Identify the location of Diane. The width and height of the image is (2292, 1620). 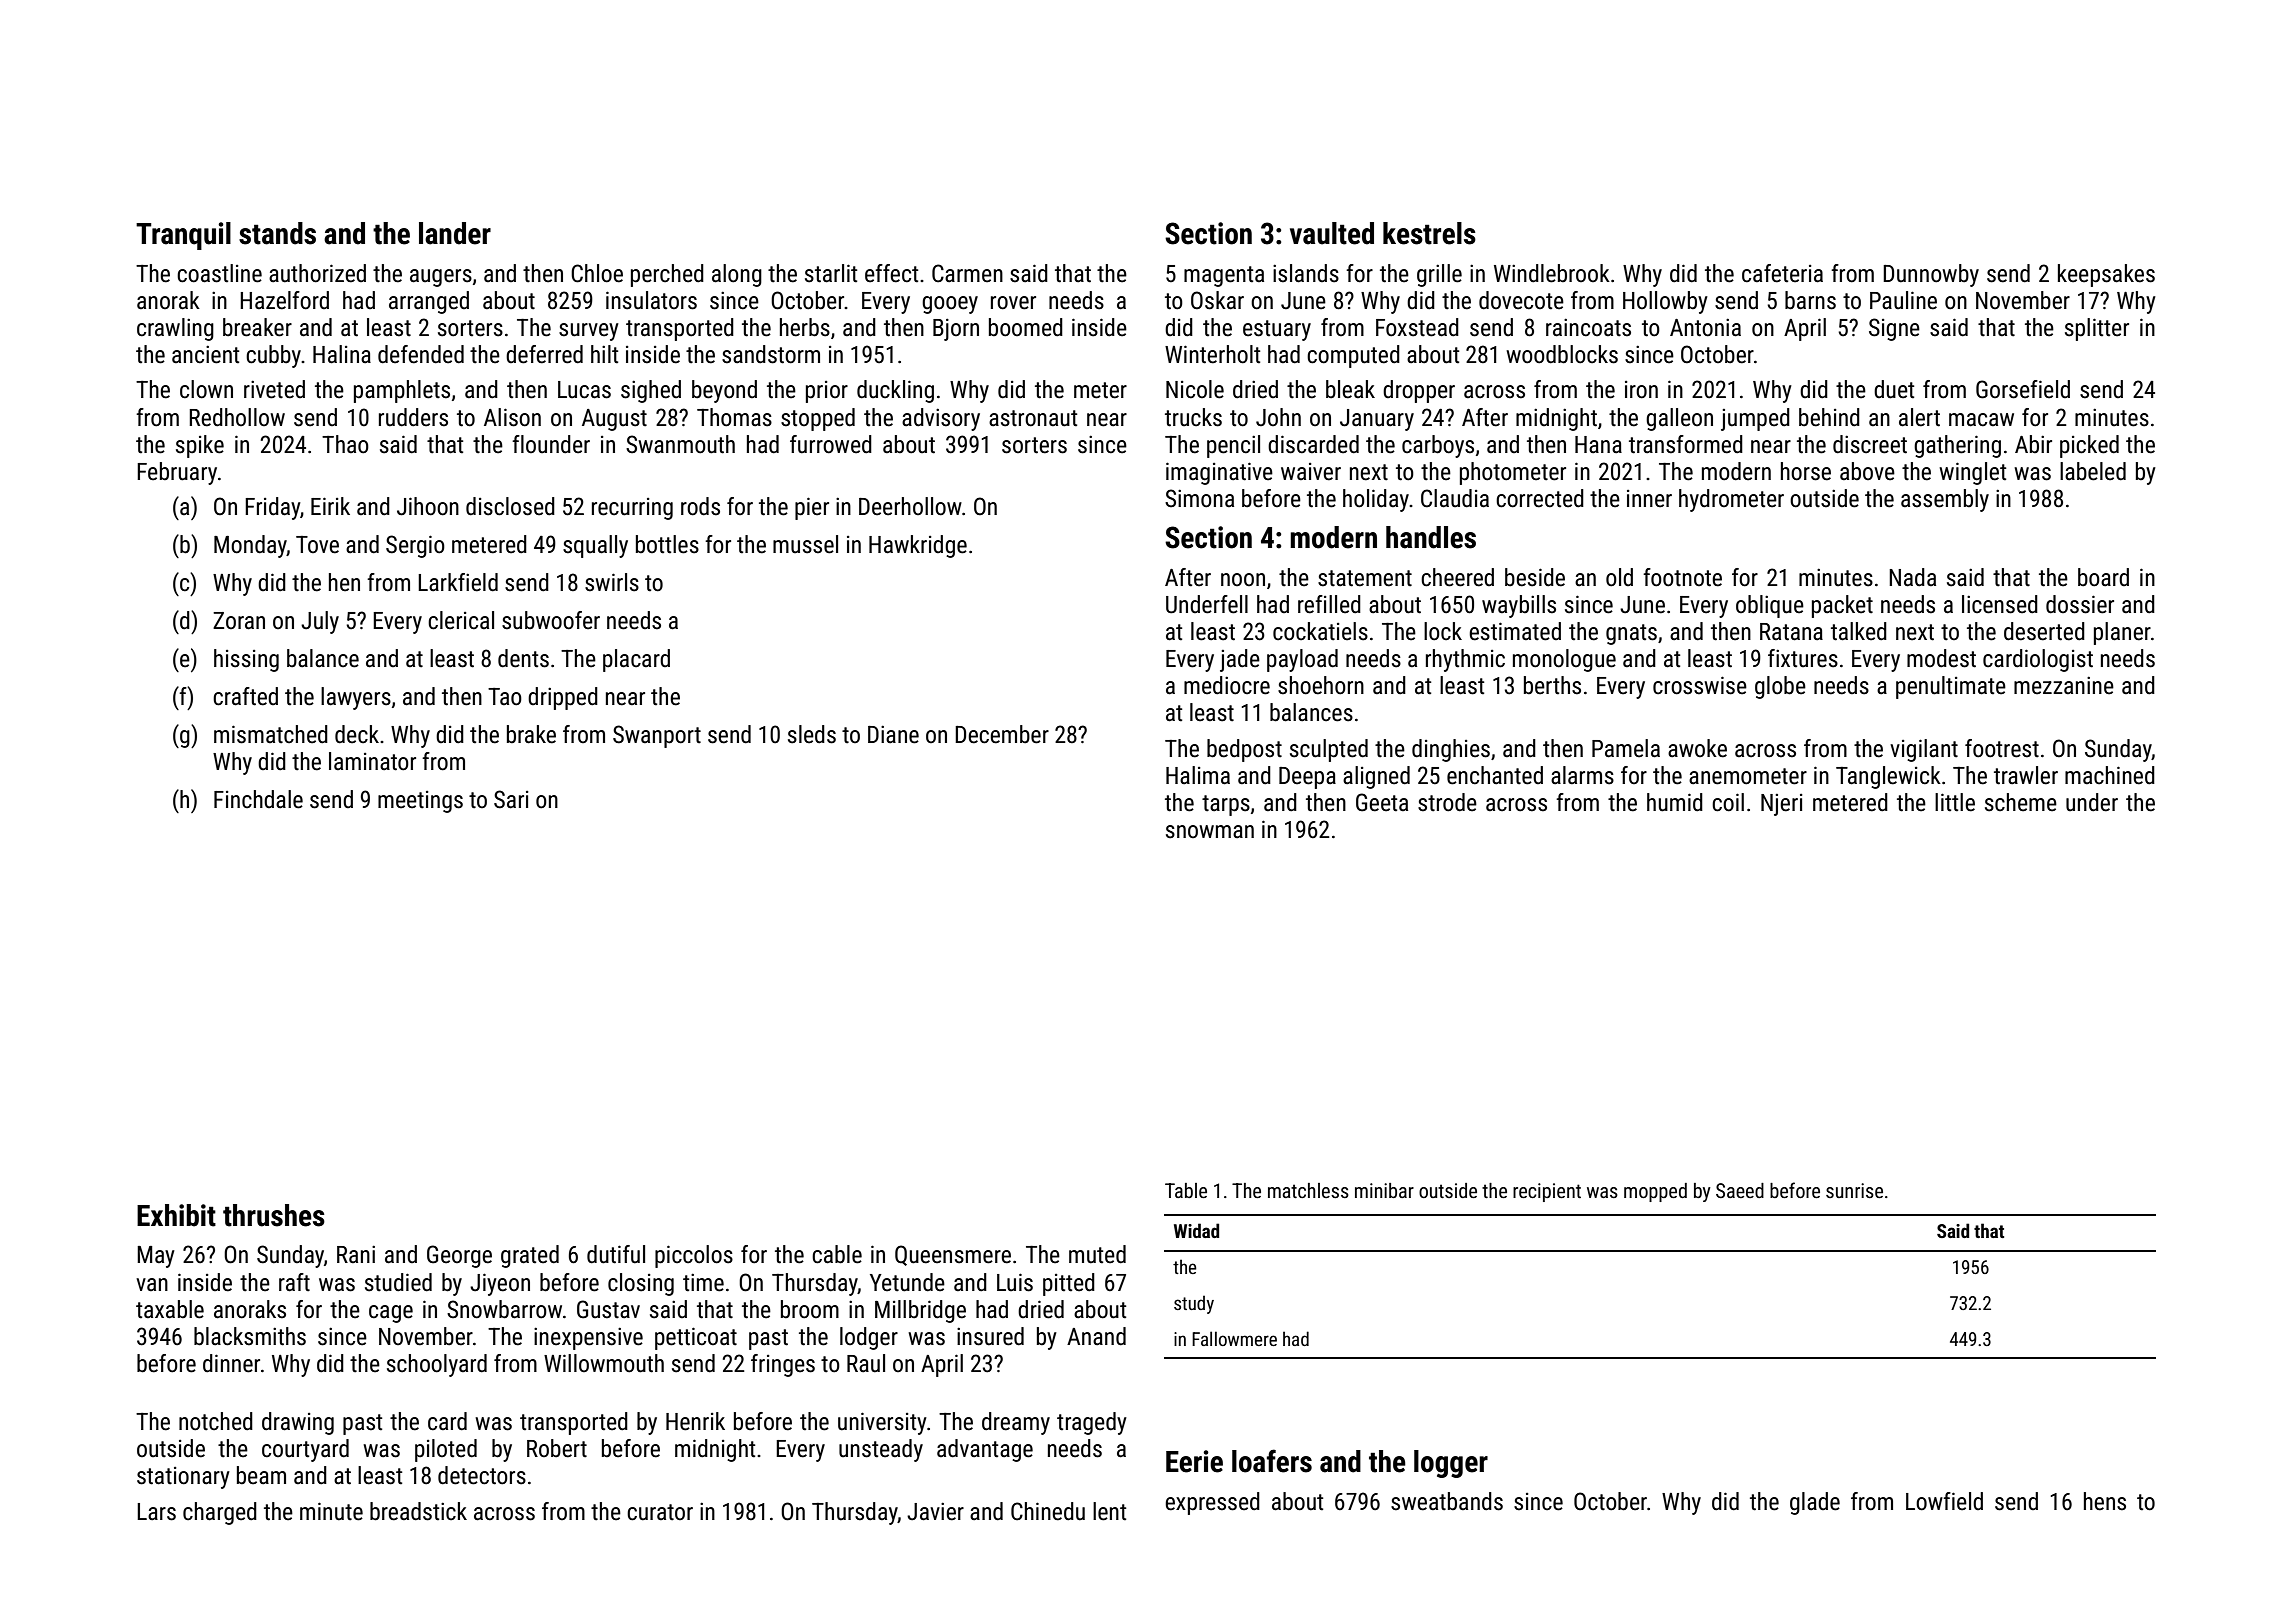
(893, 734).
